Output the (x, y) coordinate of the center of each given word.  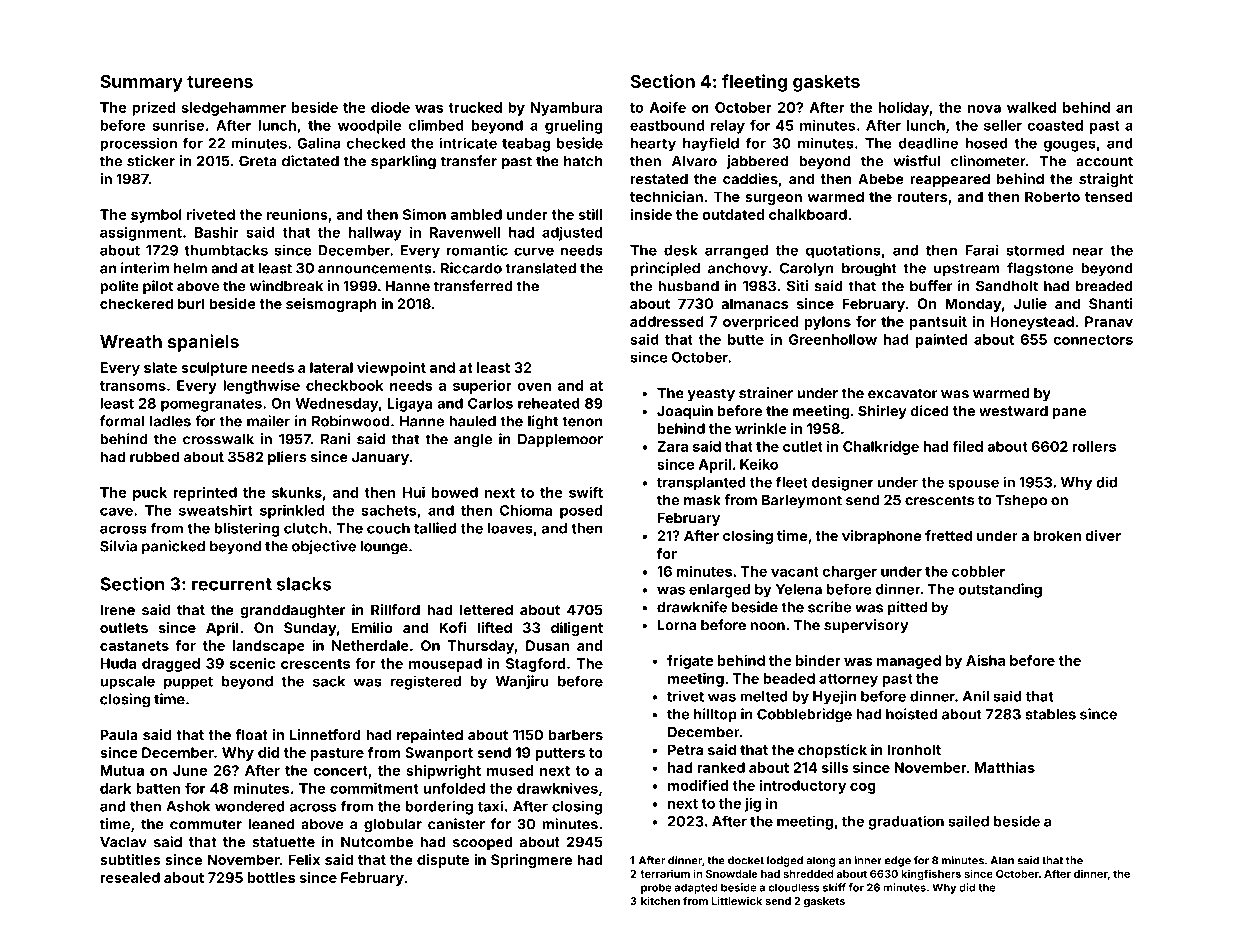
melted (764, 696)
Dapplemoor (560, 440)
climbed (436, 125)
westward (1013, 411)
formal (122, 421)
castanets (134, 646)
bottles (271, 877)
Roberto (1052, 196)
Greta (258, 161)
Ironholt (914, 750)
